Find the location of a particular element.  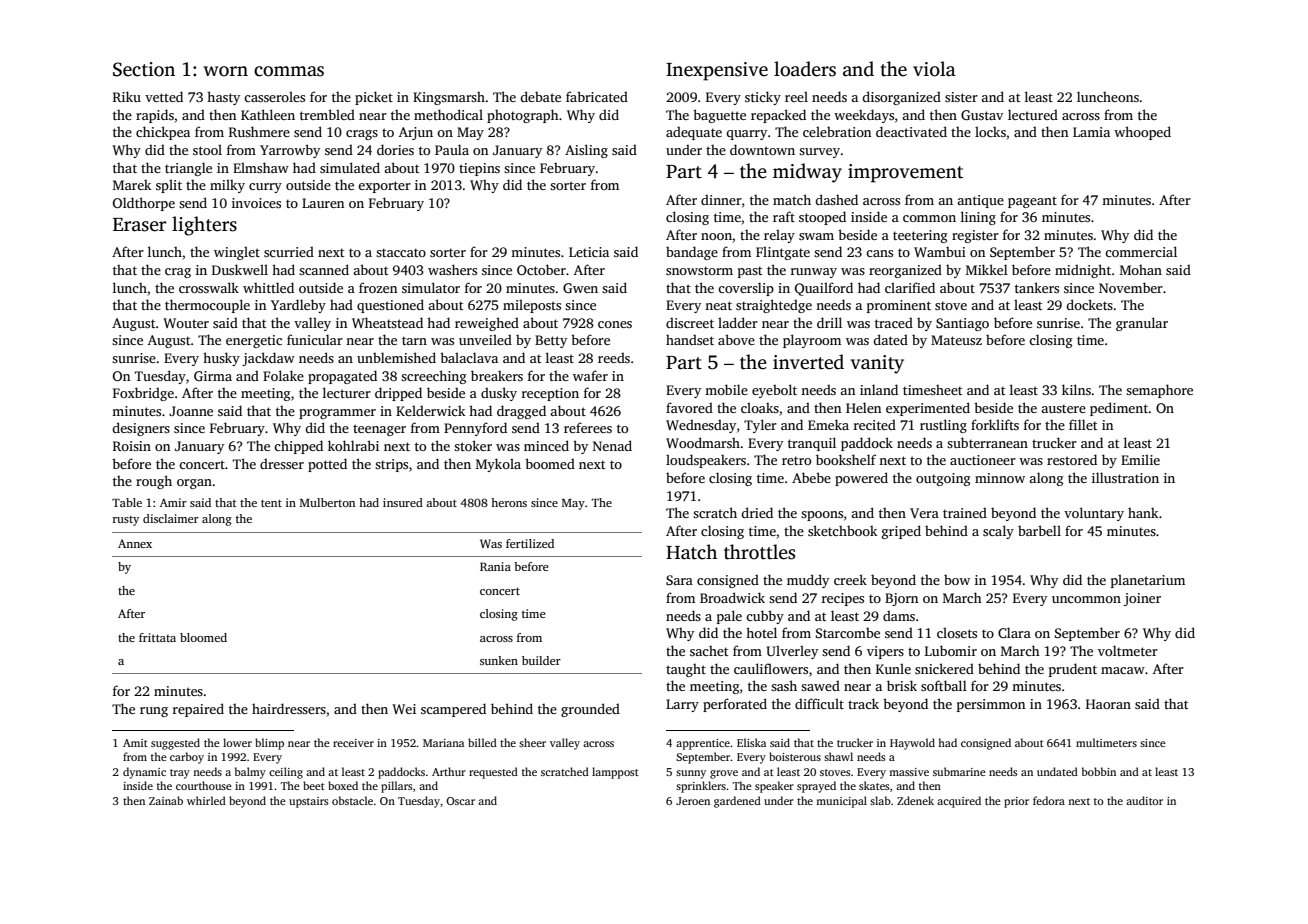

neat is located at coordinates (718, 305).
